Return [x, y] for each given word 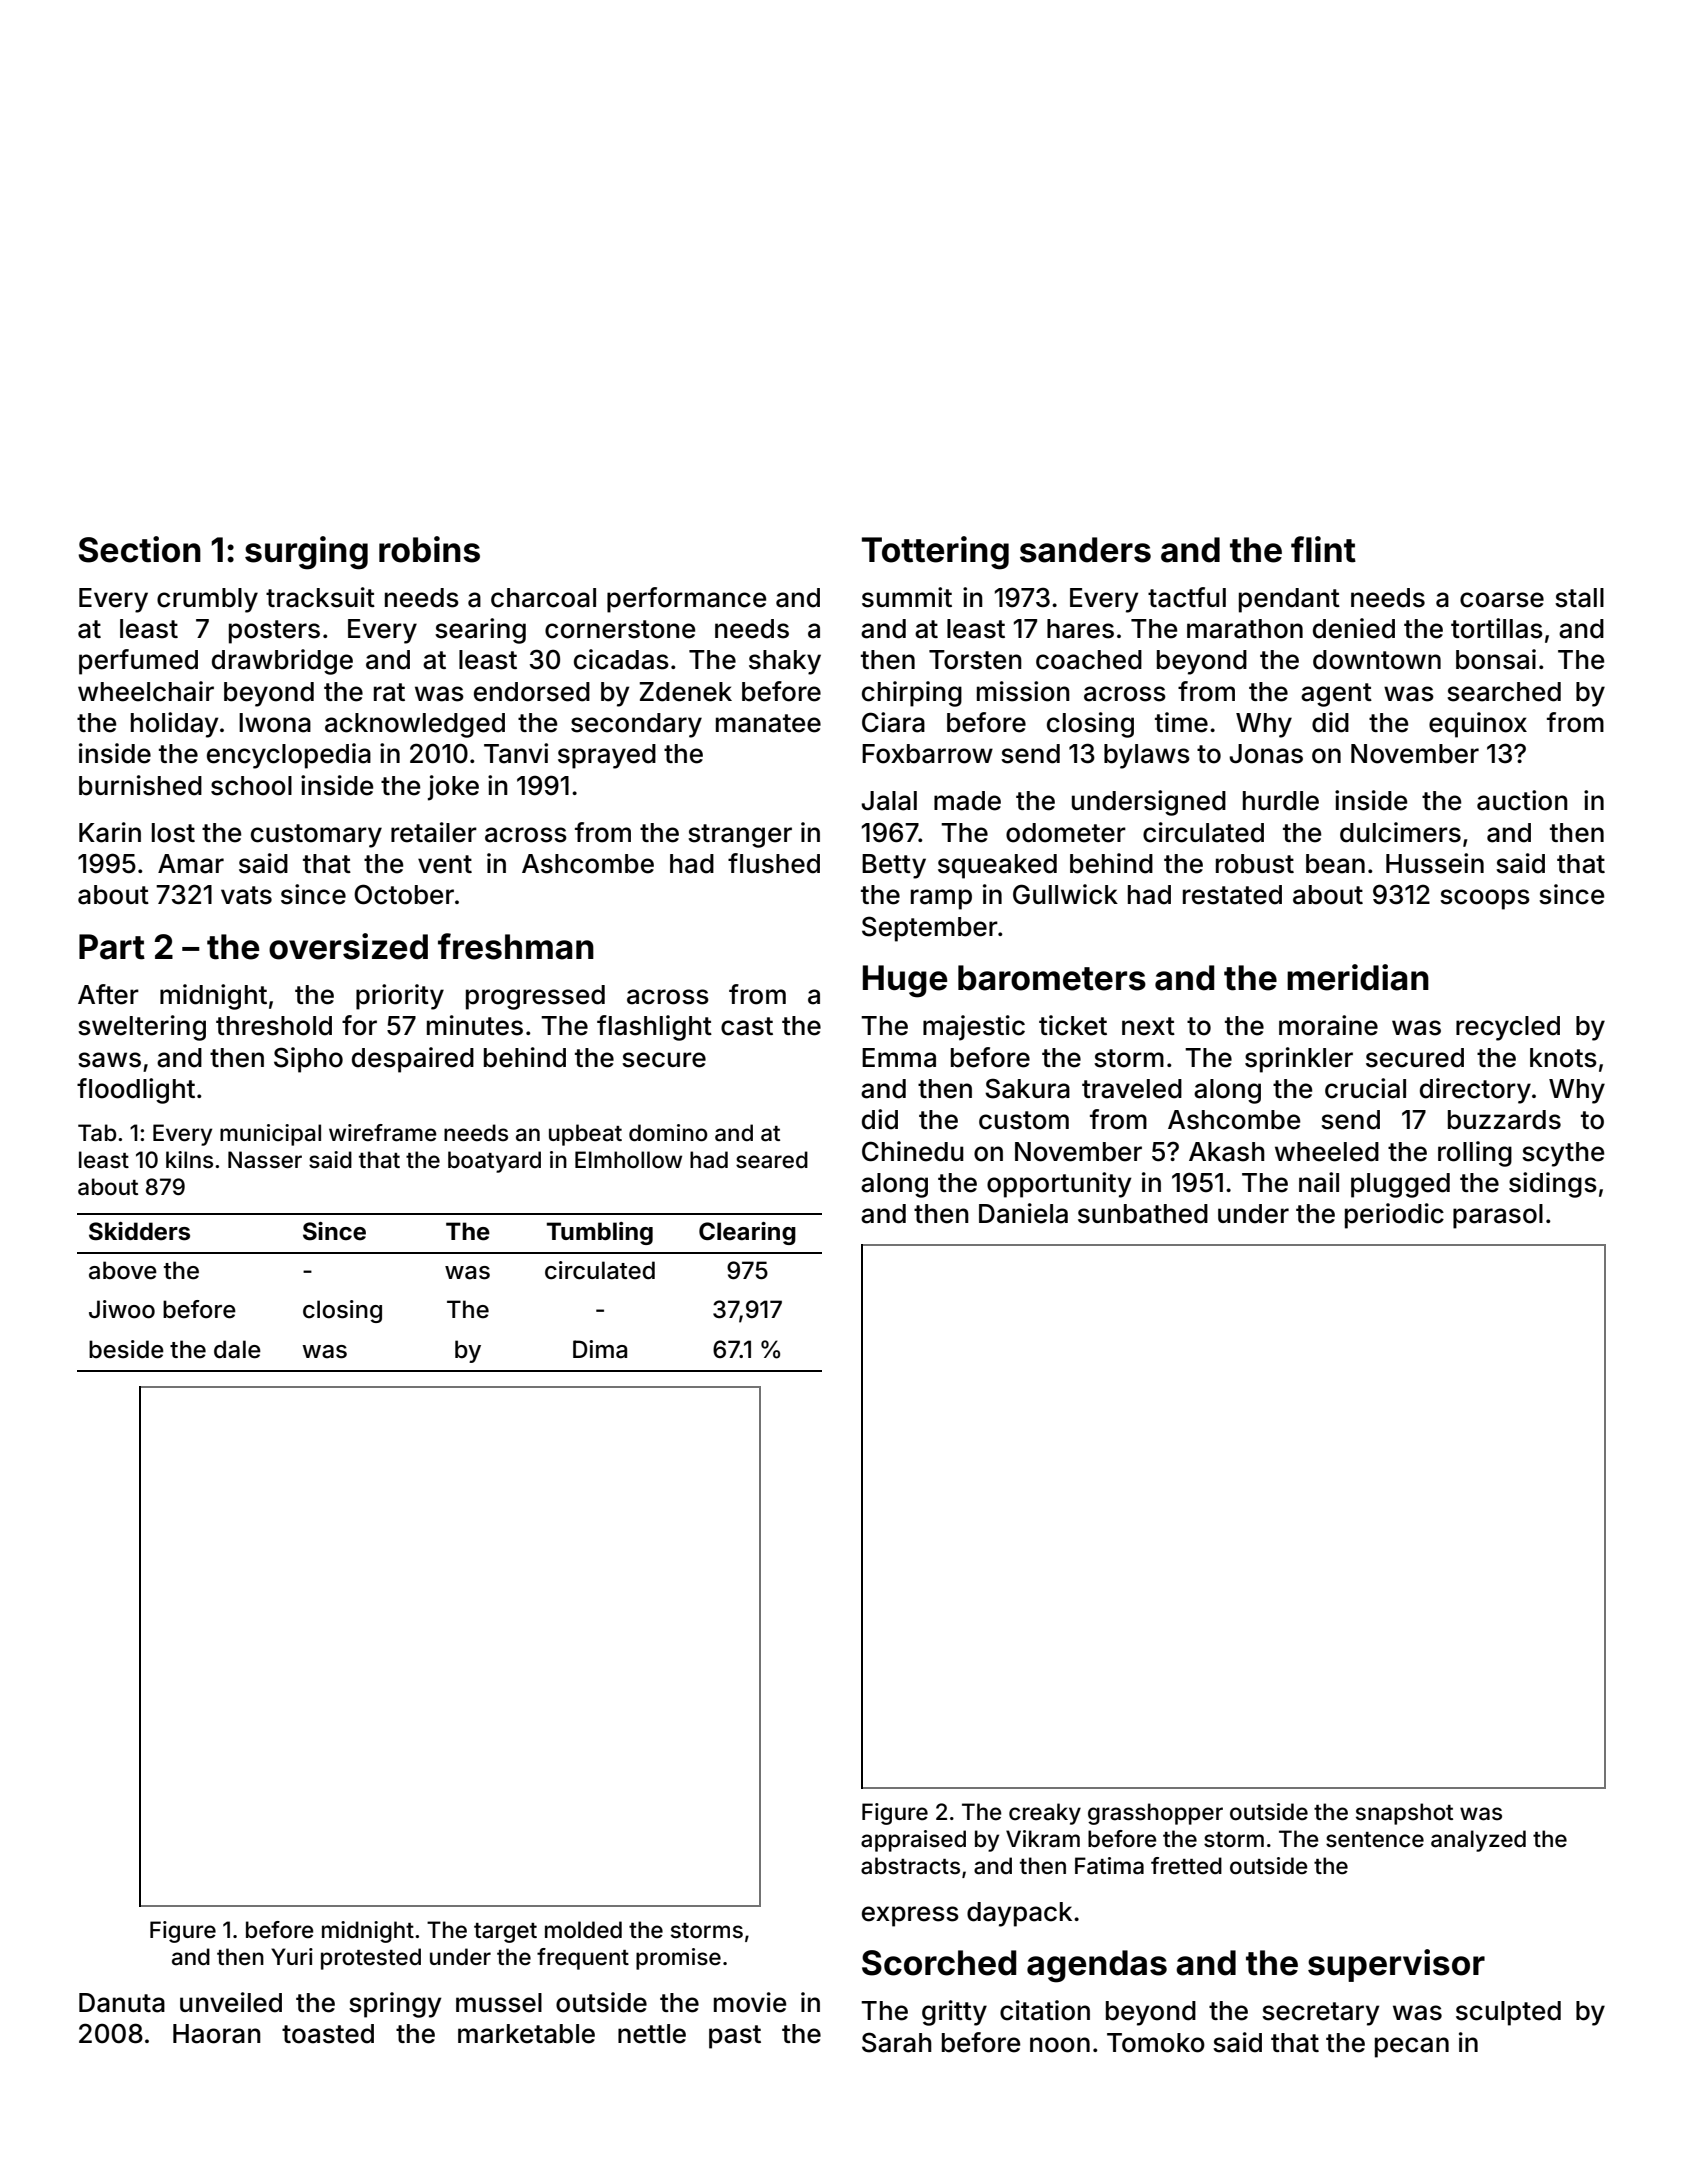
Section [139, 549]
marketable [526, 2034]
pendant [1289, 600]
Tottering [935, 553]
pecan [1412, 2047]
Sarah [897, 2042]
